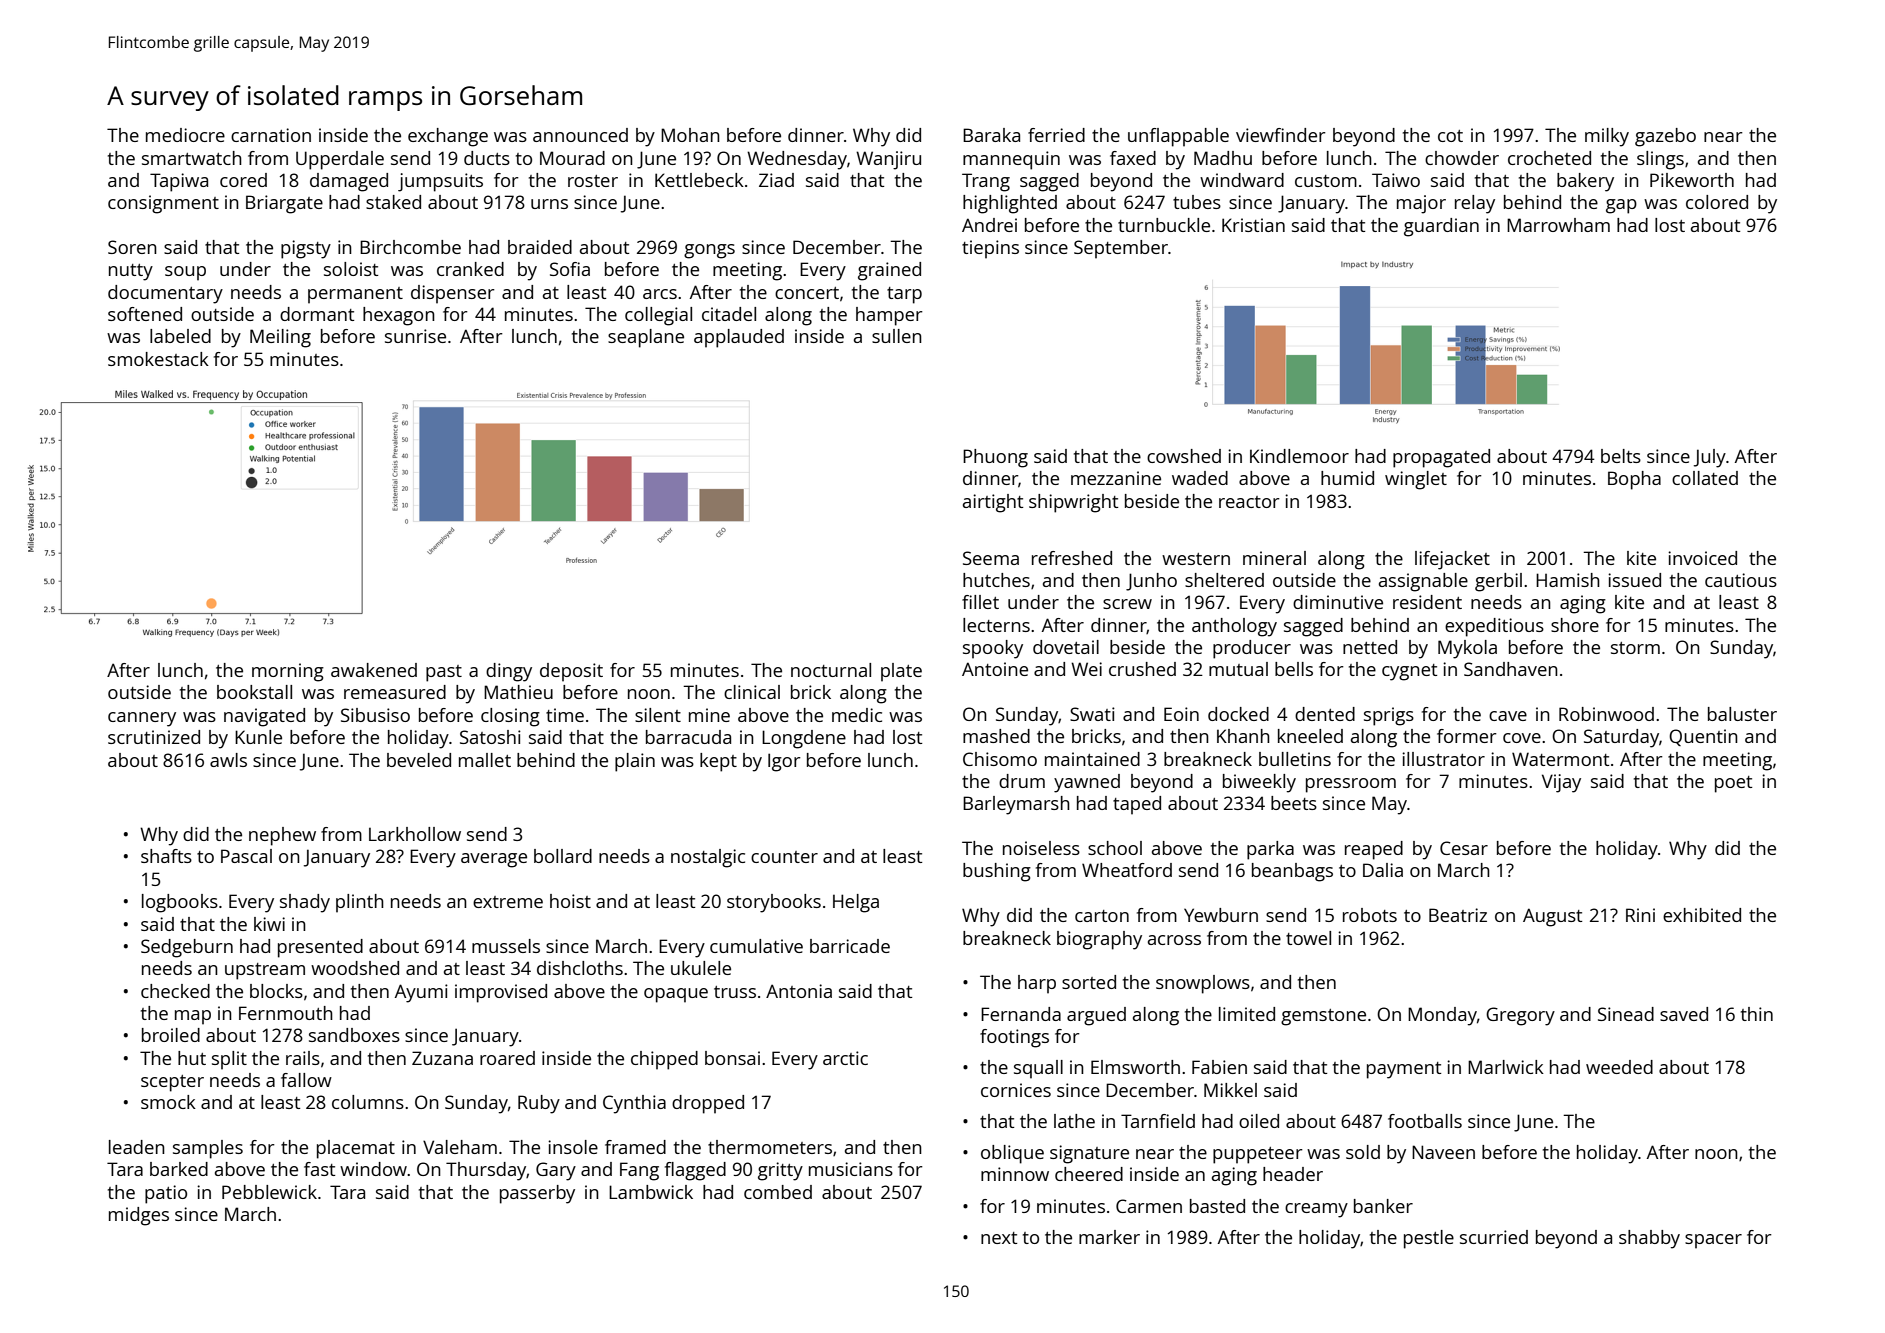  I want to click on shabby, so click(1649, 1239).
